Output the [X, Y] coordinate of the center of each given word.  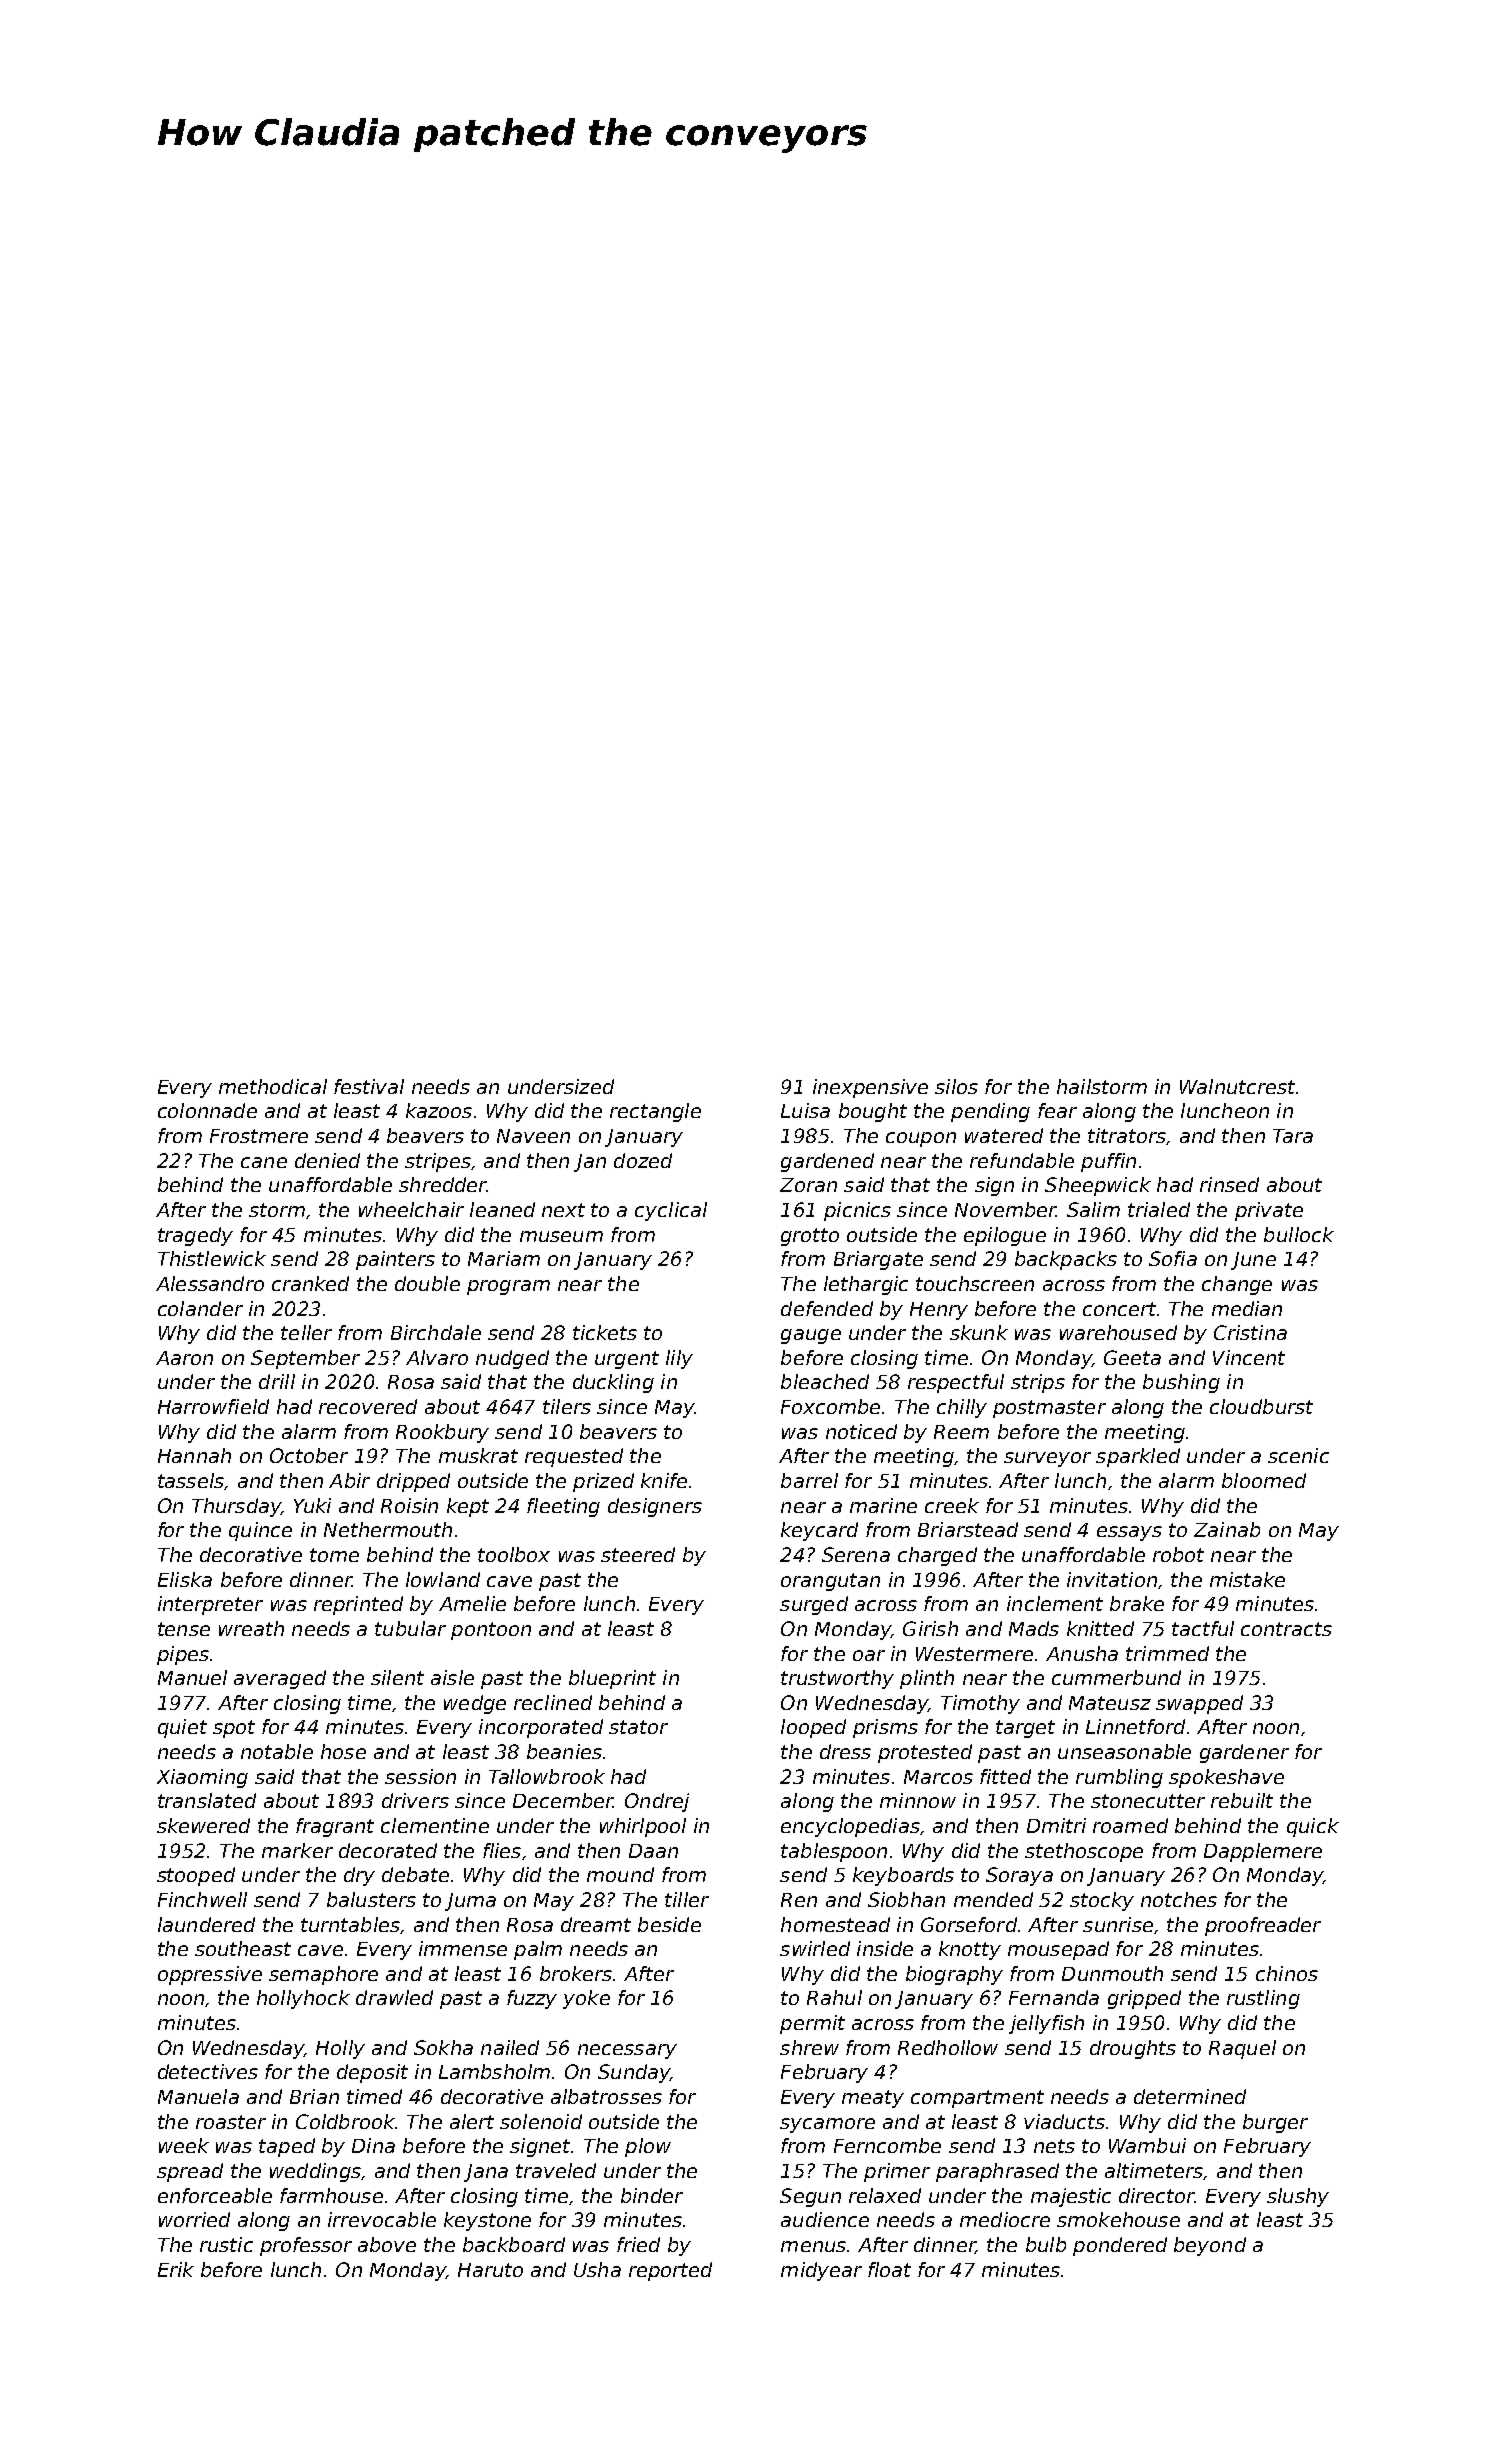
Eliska [185, 1579]
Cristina [1250, 1332]
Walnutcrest [1237, 1086]
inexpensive [870, 1088]
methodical [273, 1086]
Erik [176, 2269]
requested [574, 1457]
